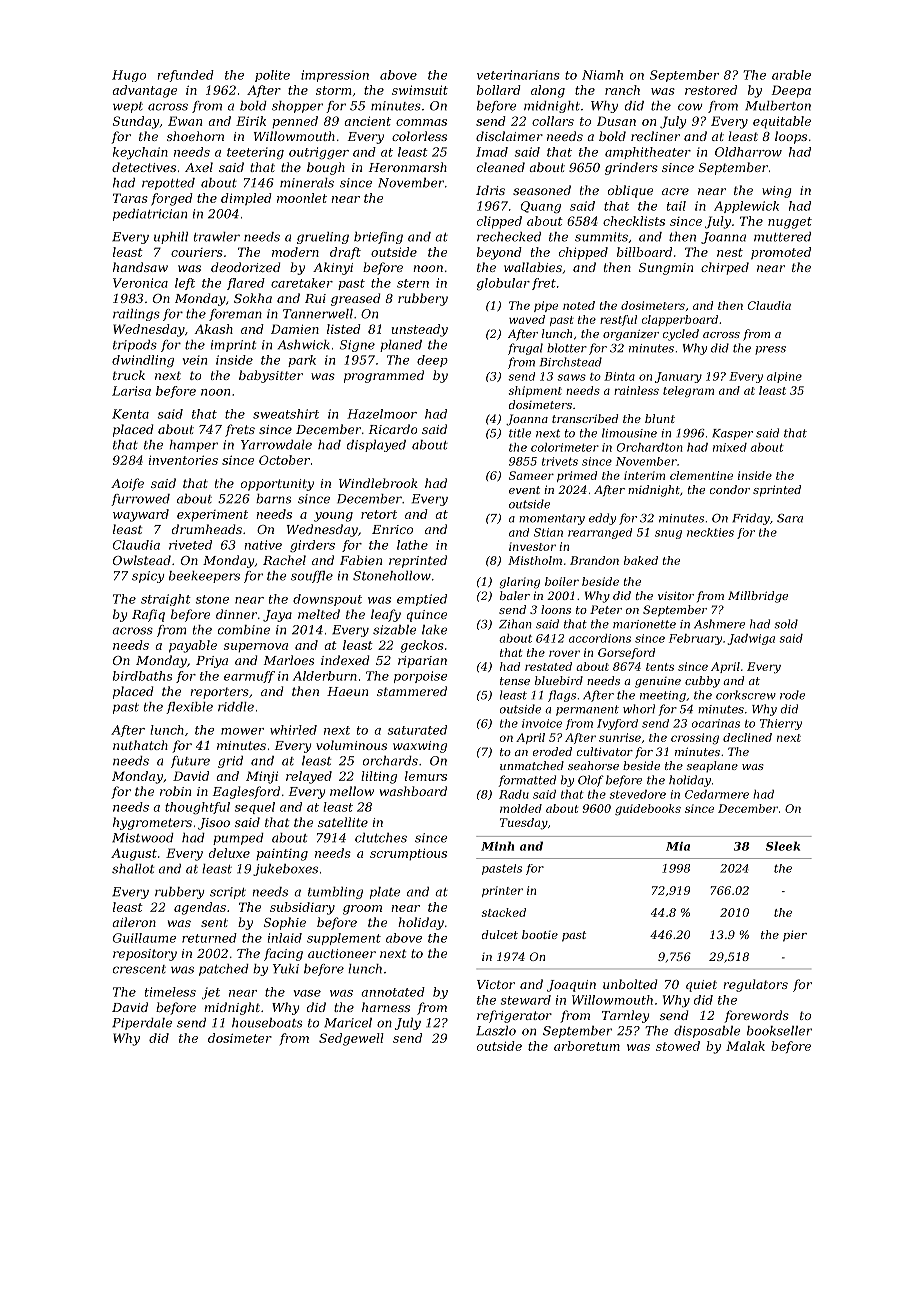 This image has width=924, height=1308. I want to click on Hugo, so click(129, 76).
